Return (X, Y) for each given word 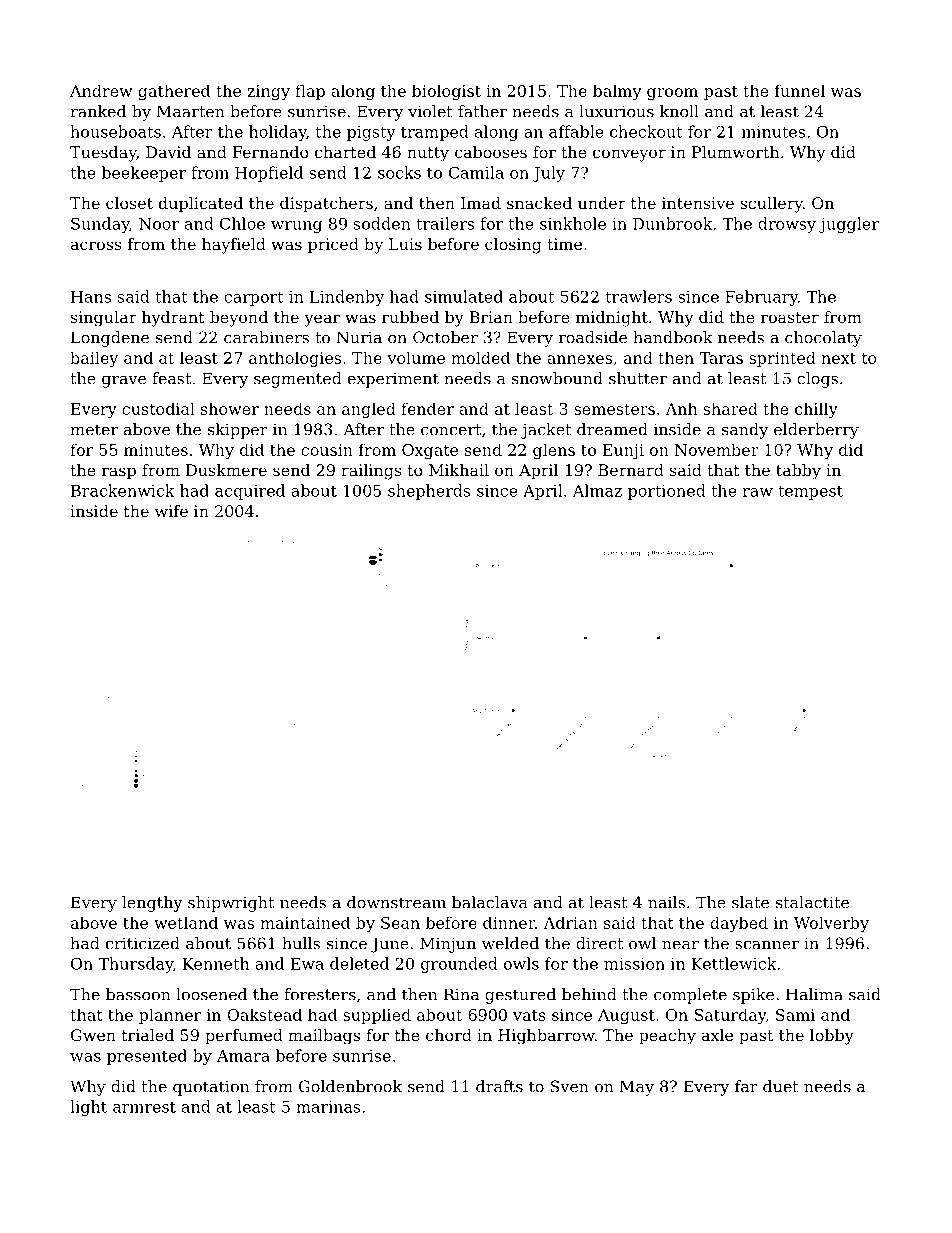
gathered (174, 92)
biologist (446, 92)
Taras (721, 358)
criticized (143, 943)
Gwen (93, 1035)
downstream (396, 902)
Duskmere (226, 470)
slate (750, 902)
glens (554, 451)
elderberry (816, 431)
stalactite (812, 902)
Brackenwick (123, 490)
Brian (491, 317)
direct (599, 943)
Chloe (242, 223)
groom (672, 94)
